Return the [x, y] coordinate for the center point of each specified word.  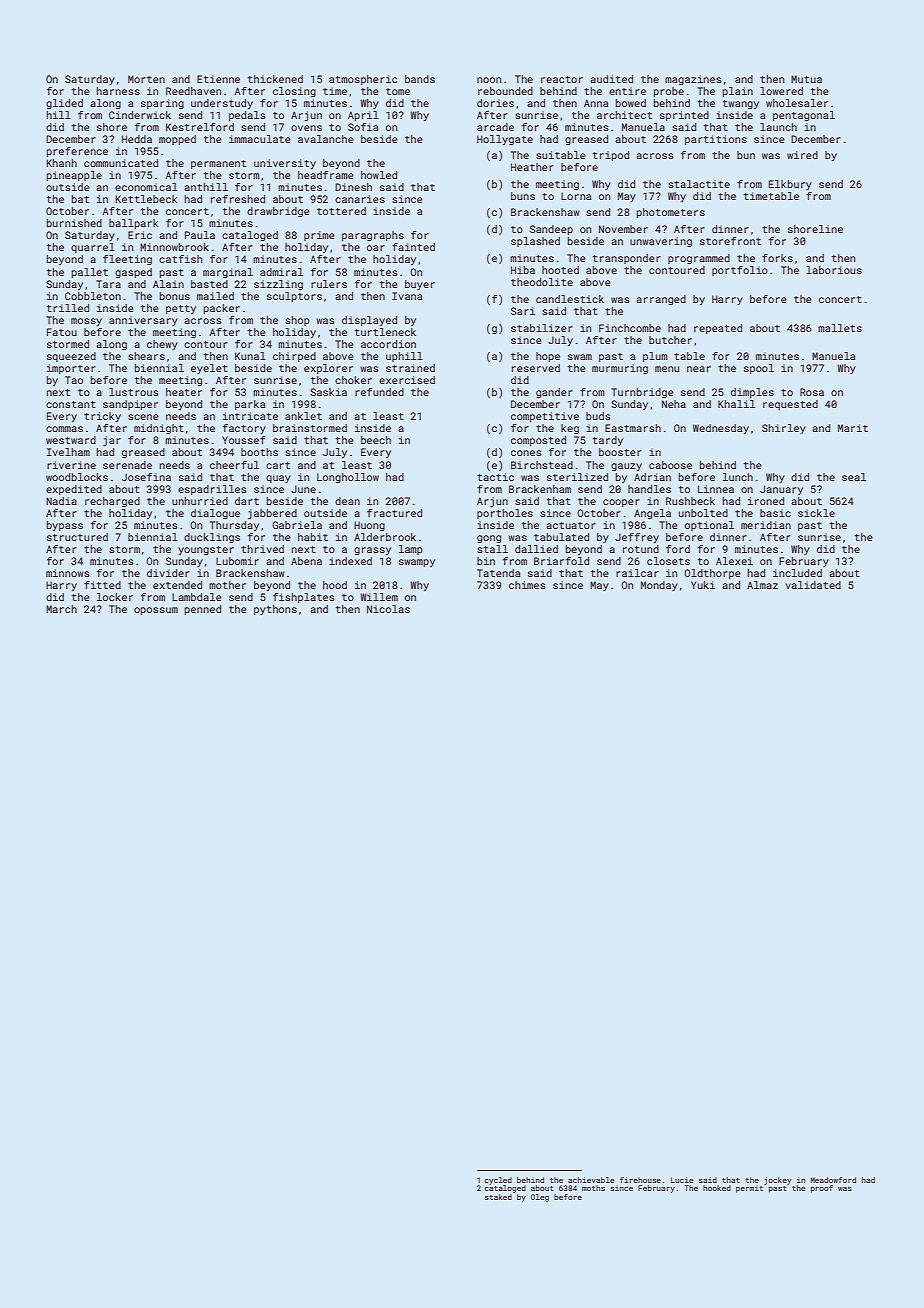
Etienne [218, 79]
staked [498, 1197]
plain [738, 92]
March [61, 609]
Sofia [363, 127]
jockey [777, 1181]
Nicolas [388, 609]
